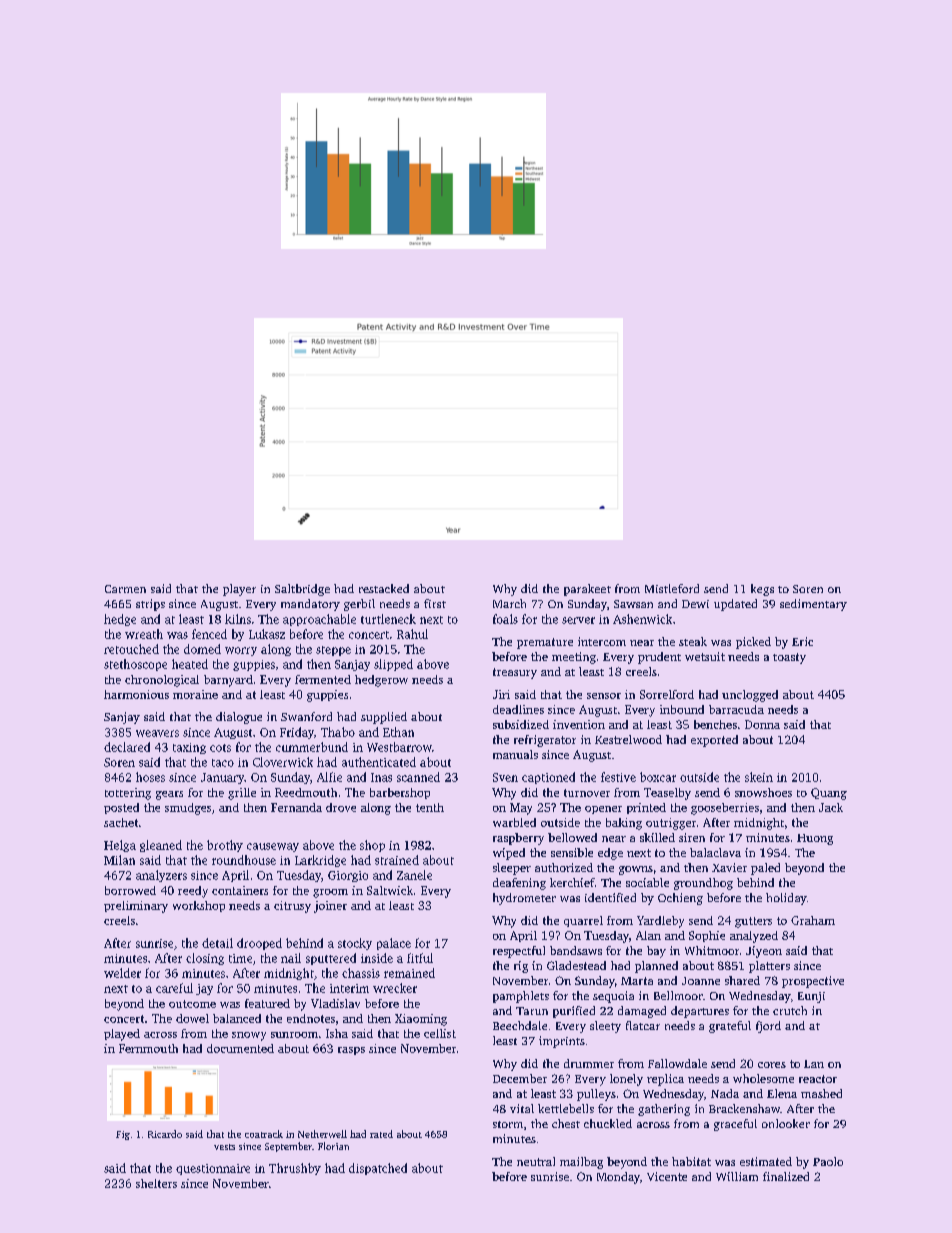 The image size is (952, 1233). I want to click on dispatched, so click(378, 1169).
